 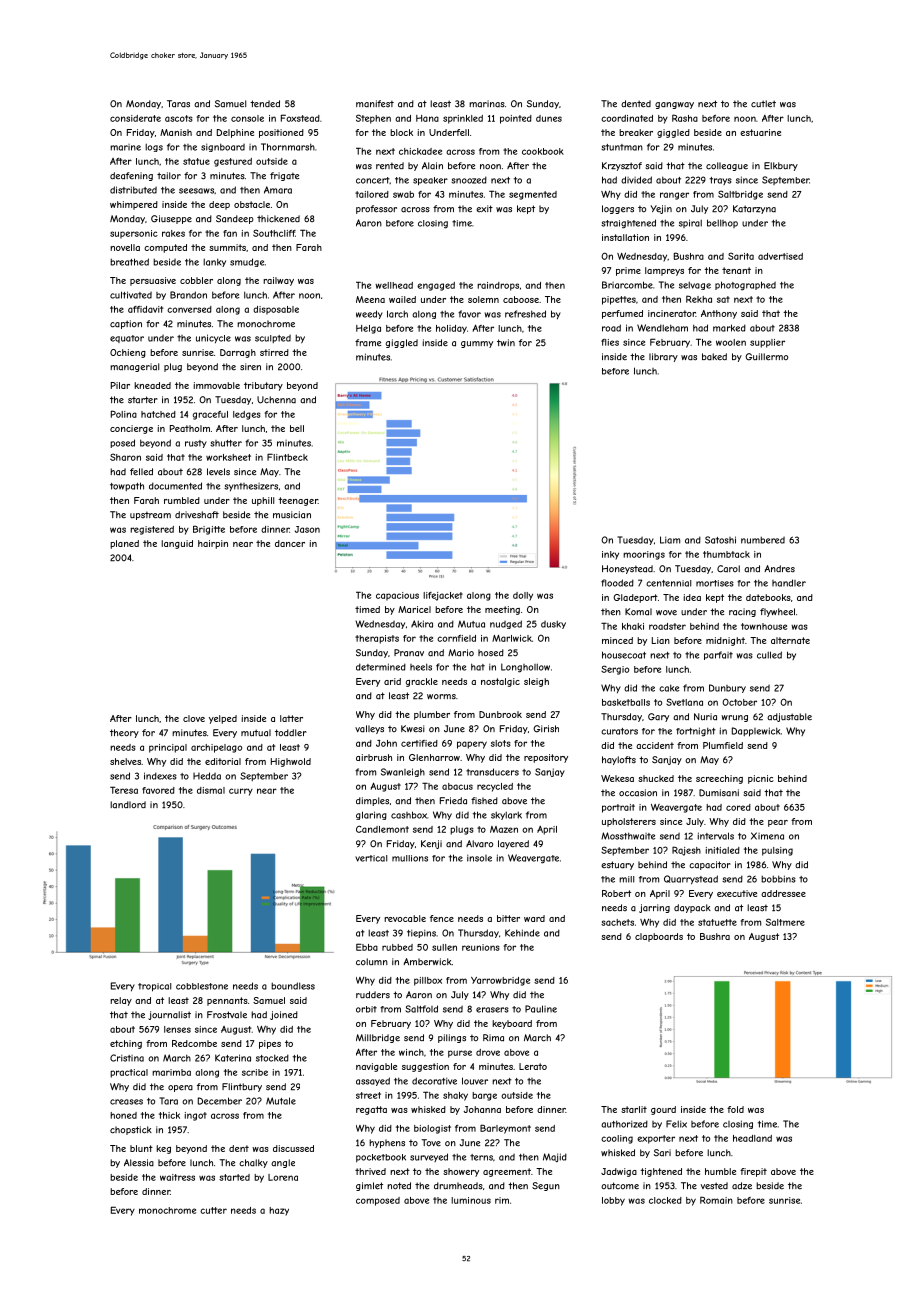 What do you see at coordinates (139, 1163) in the screenshot?
I see `Alessia` at bounding box center [139, 1163].
